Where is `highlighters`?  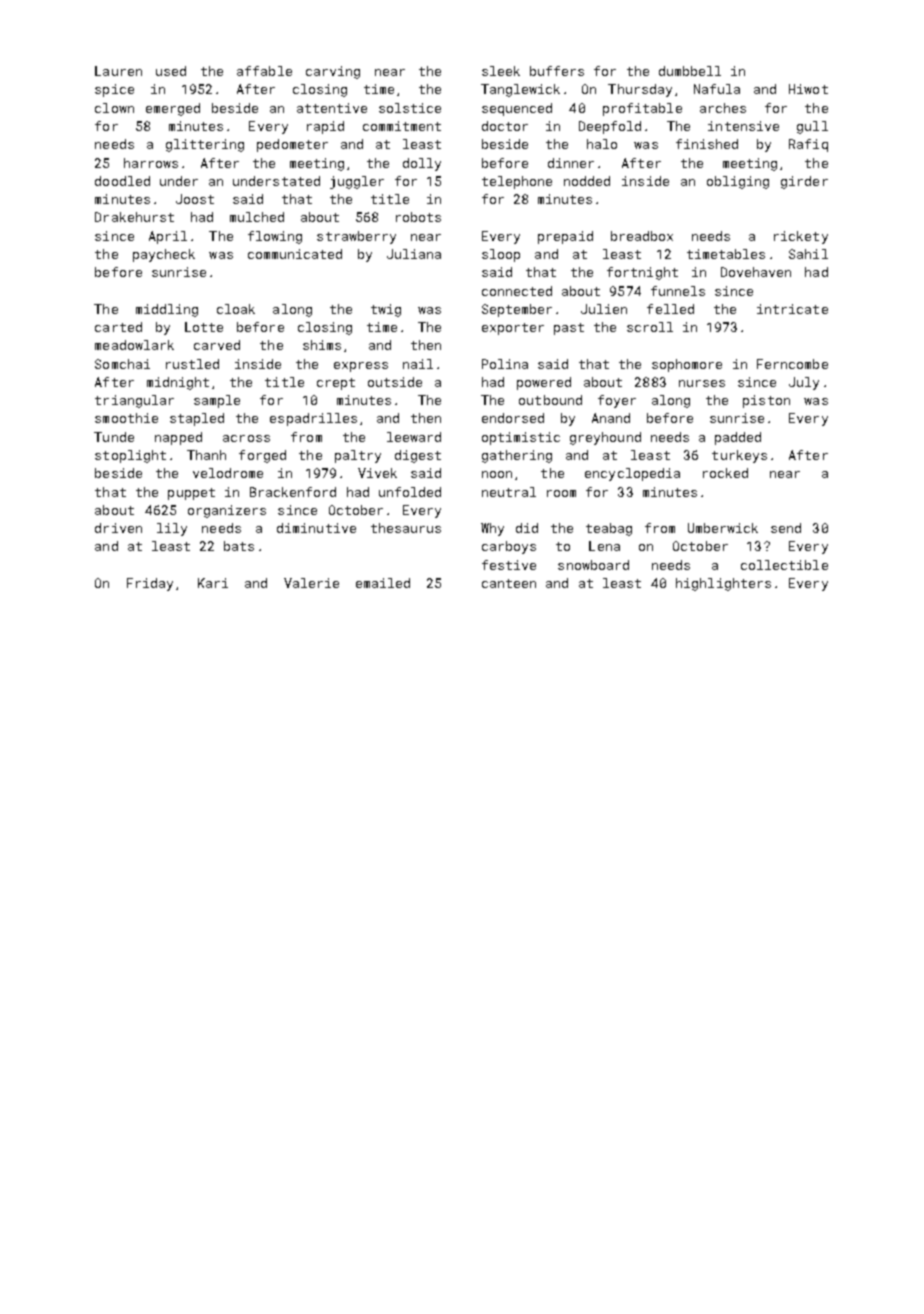 highlighters is located at coordinates (723, 584).
